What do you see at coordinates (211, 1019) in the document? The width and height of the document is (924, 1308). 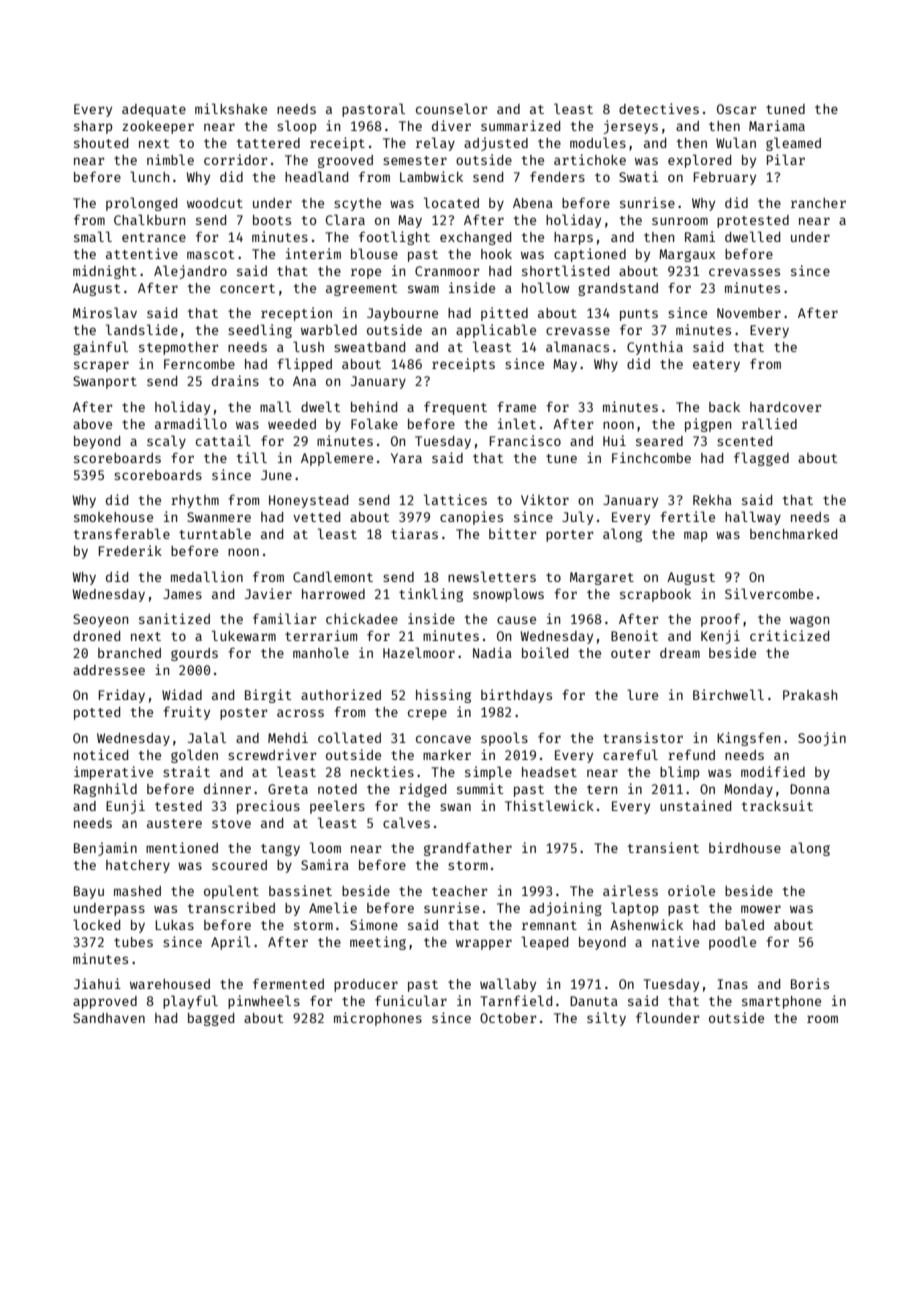 I see `bagged` at bounding box center [211, 1019].
